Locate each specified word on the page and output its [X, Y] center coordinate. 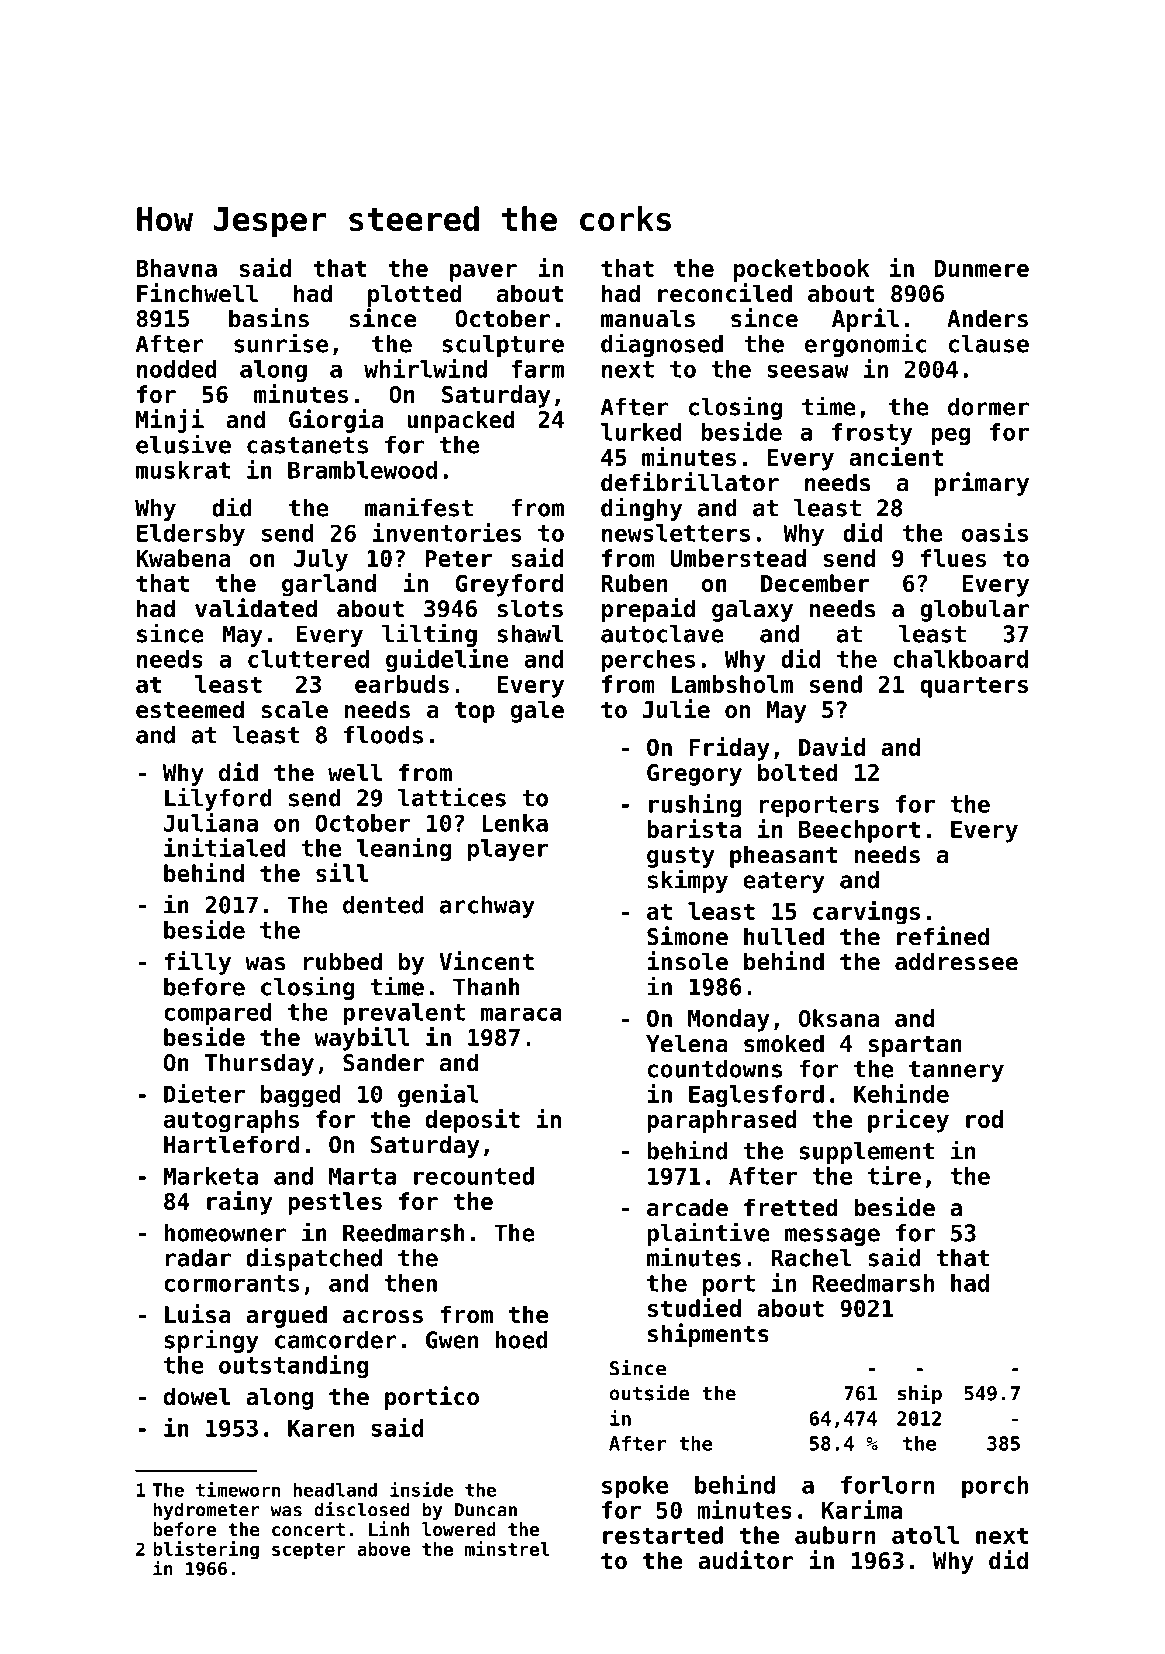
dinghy [641, 509]
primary [982, 484]
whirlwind [425, 368]
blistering [206, 1550]
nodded [177, 369]
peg [950, 436]
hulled [784, 936]
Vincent [486, 961]
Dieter [204, 1093]
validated [256, 608]
